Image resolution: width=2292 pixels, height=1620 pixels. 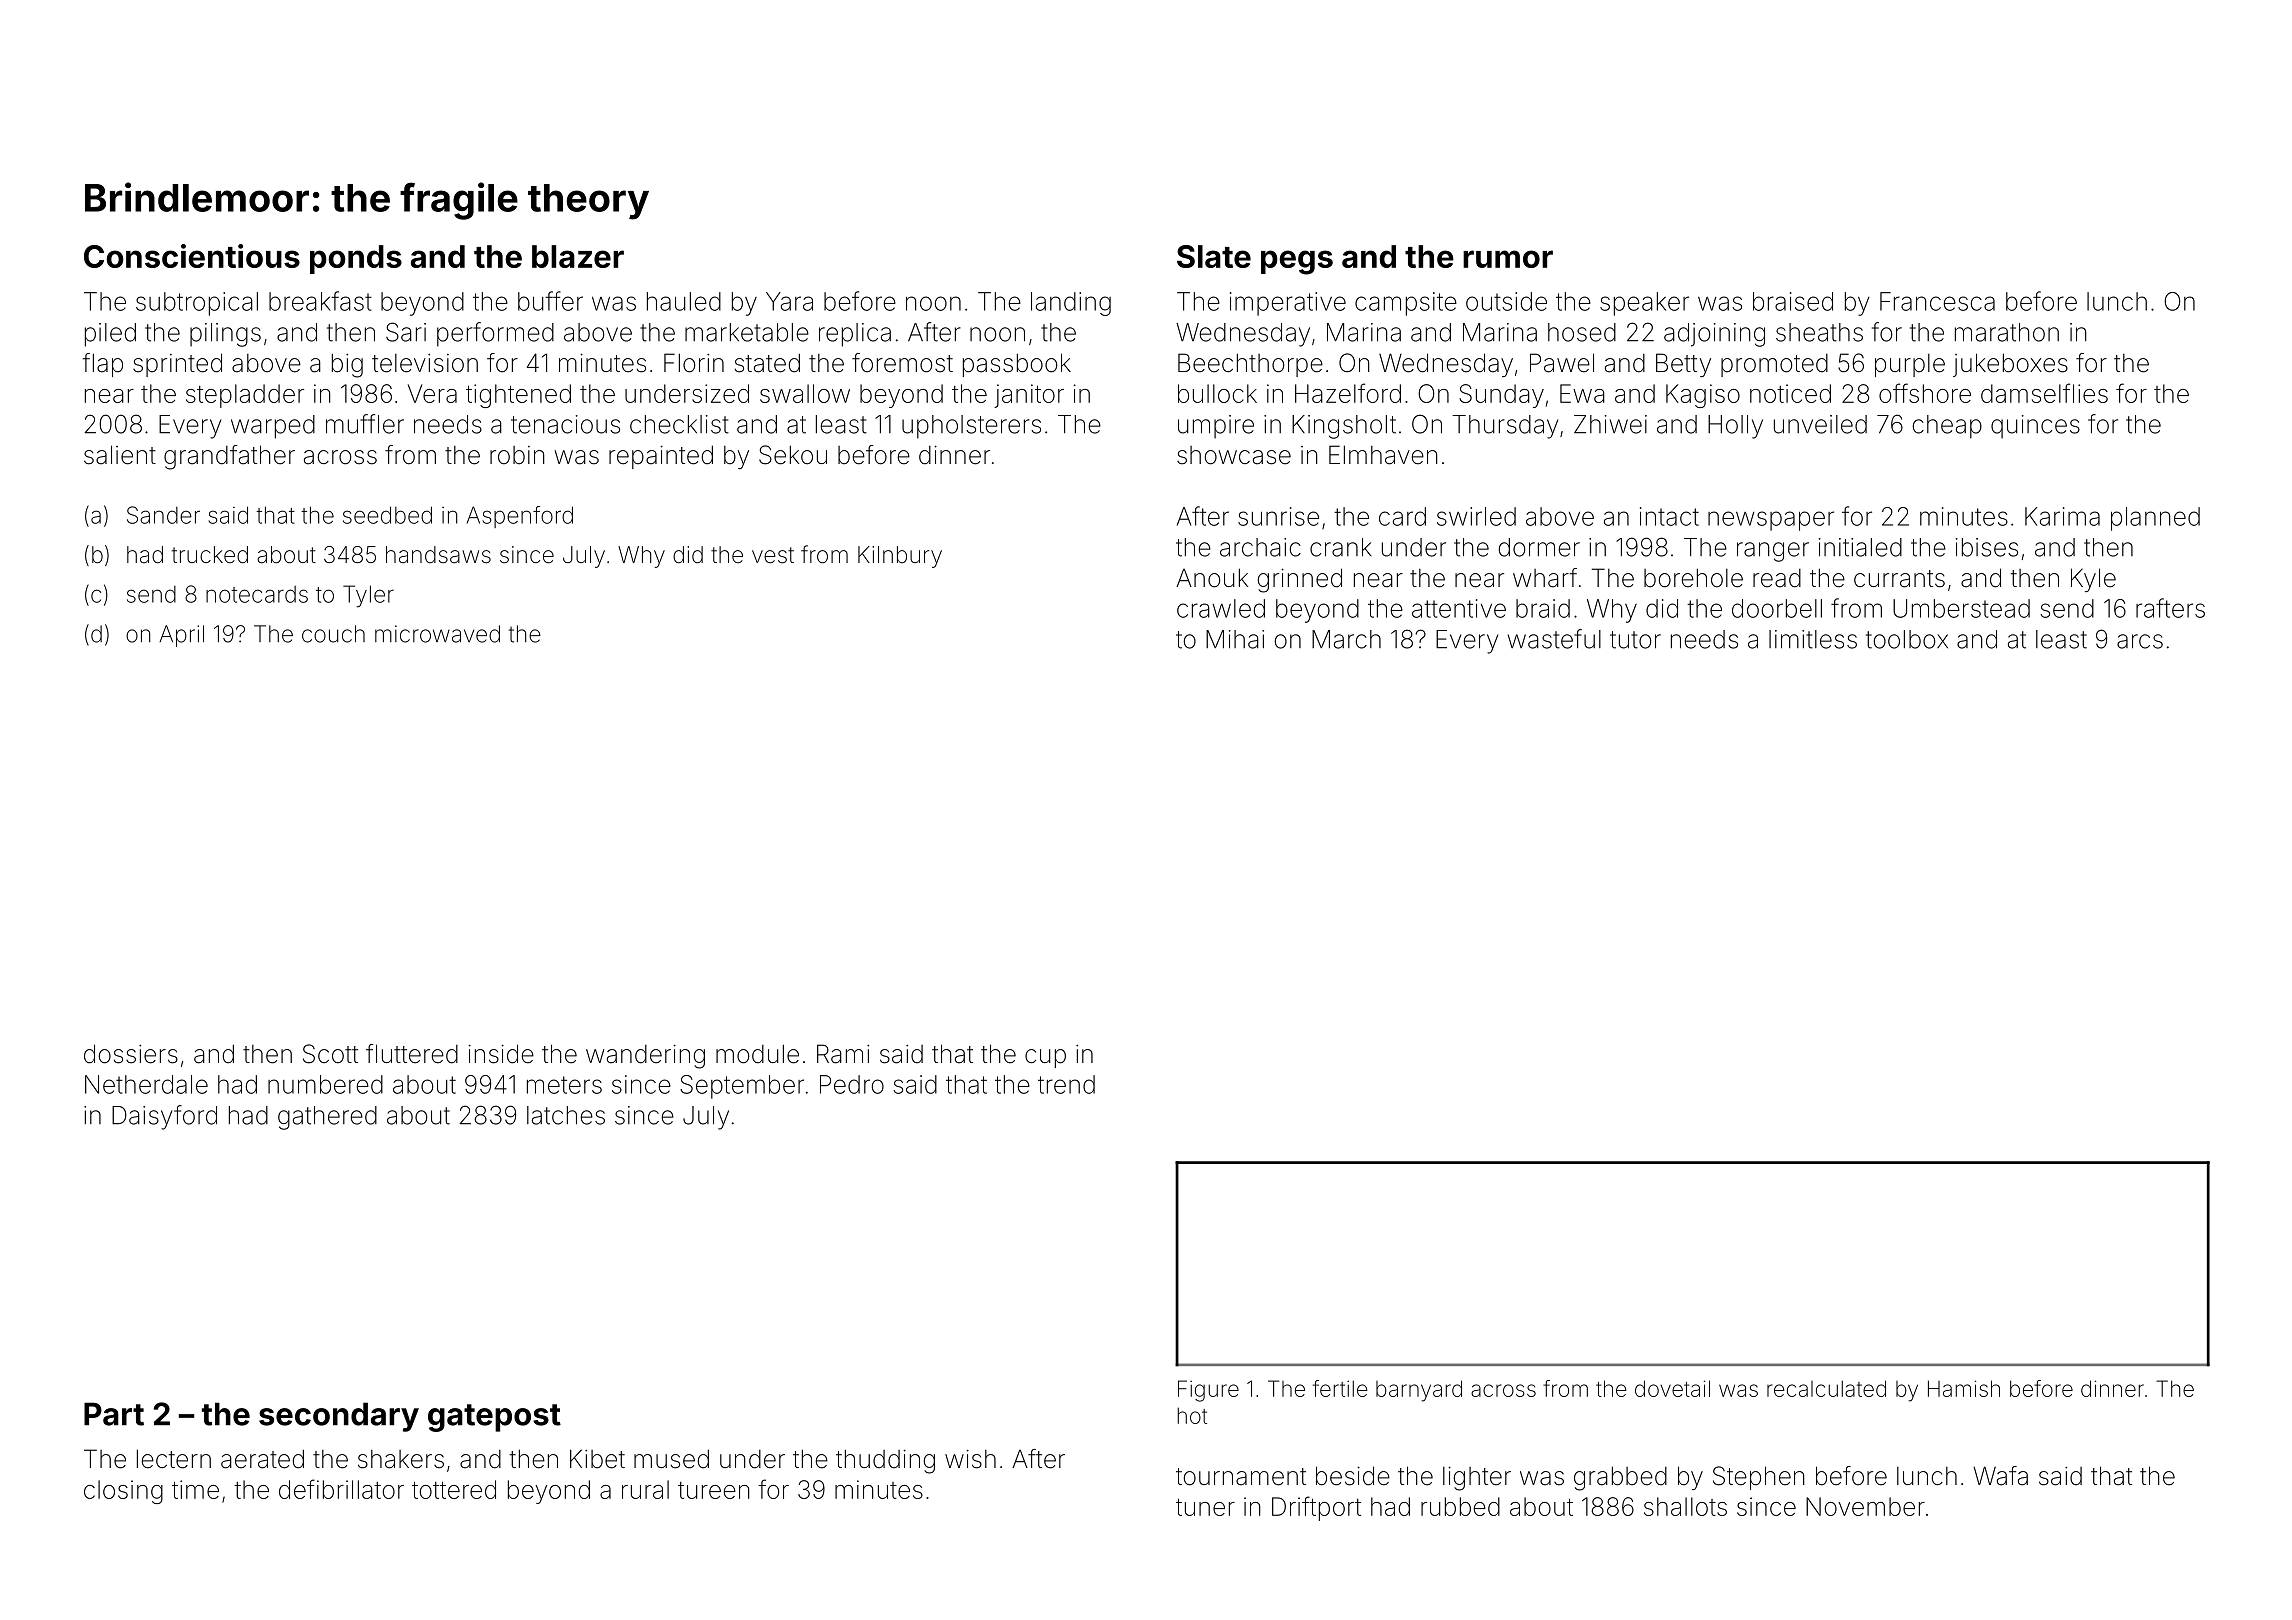 I want to click on Scott, so click(x=330, y=1054).
